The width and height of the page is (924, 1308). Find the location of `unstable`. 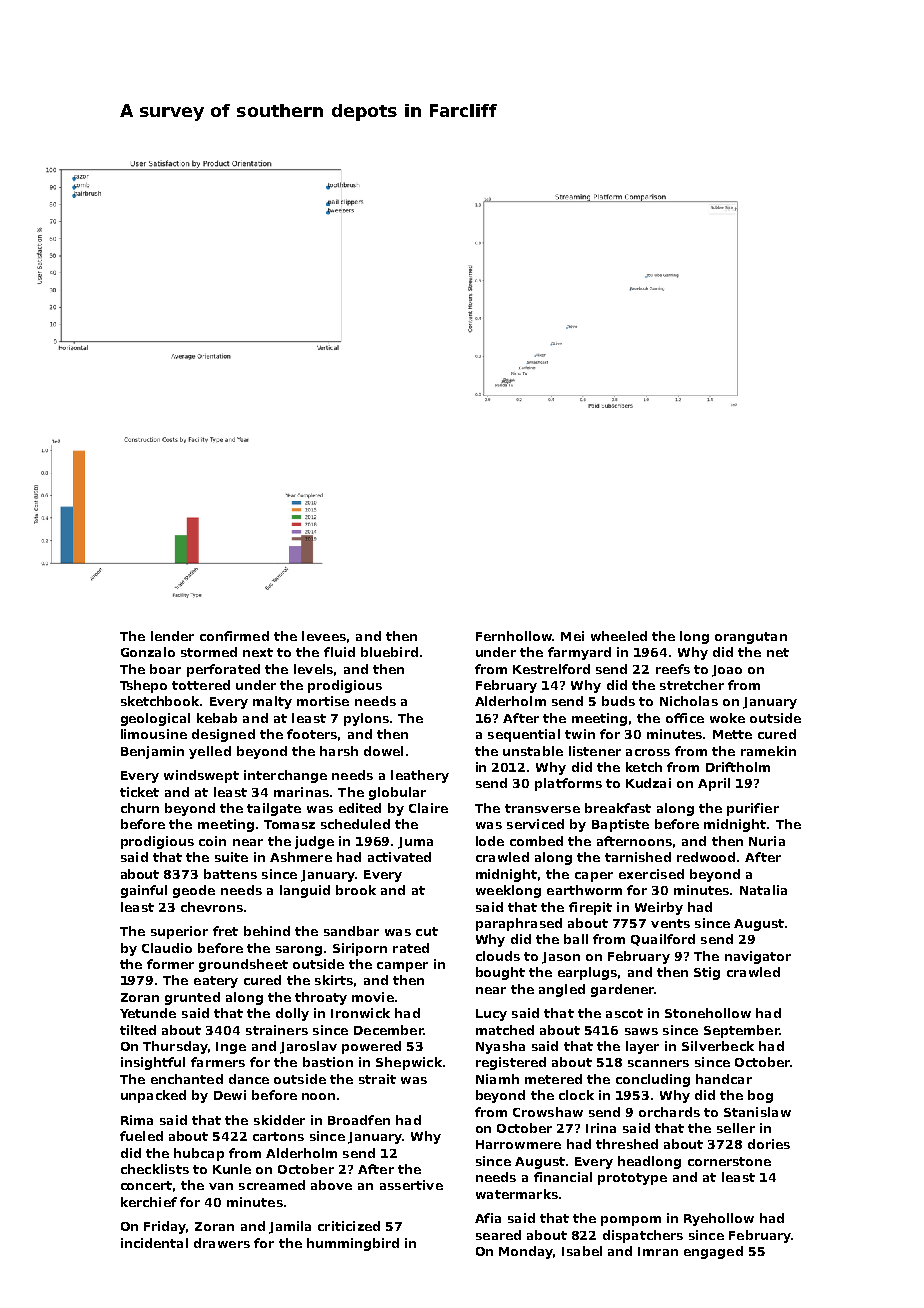

unstable is located at coordinates (533, 751).
